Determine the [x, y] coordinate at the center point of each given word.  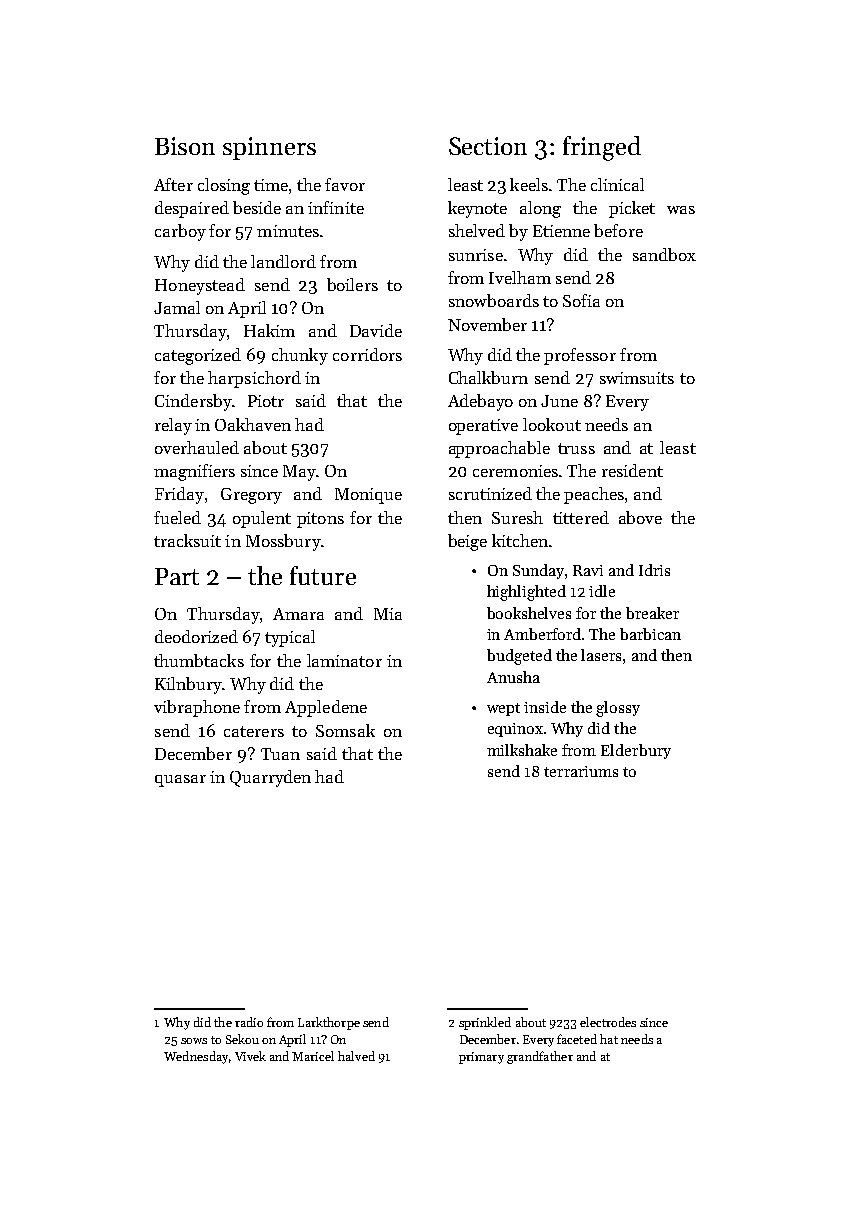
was [681, 210]
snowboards [494, 300]
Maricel [313, 1056]
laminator [344, 660]
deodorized [196, 636]
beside [257, 207]
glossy [618, 709]
